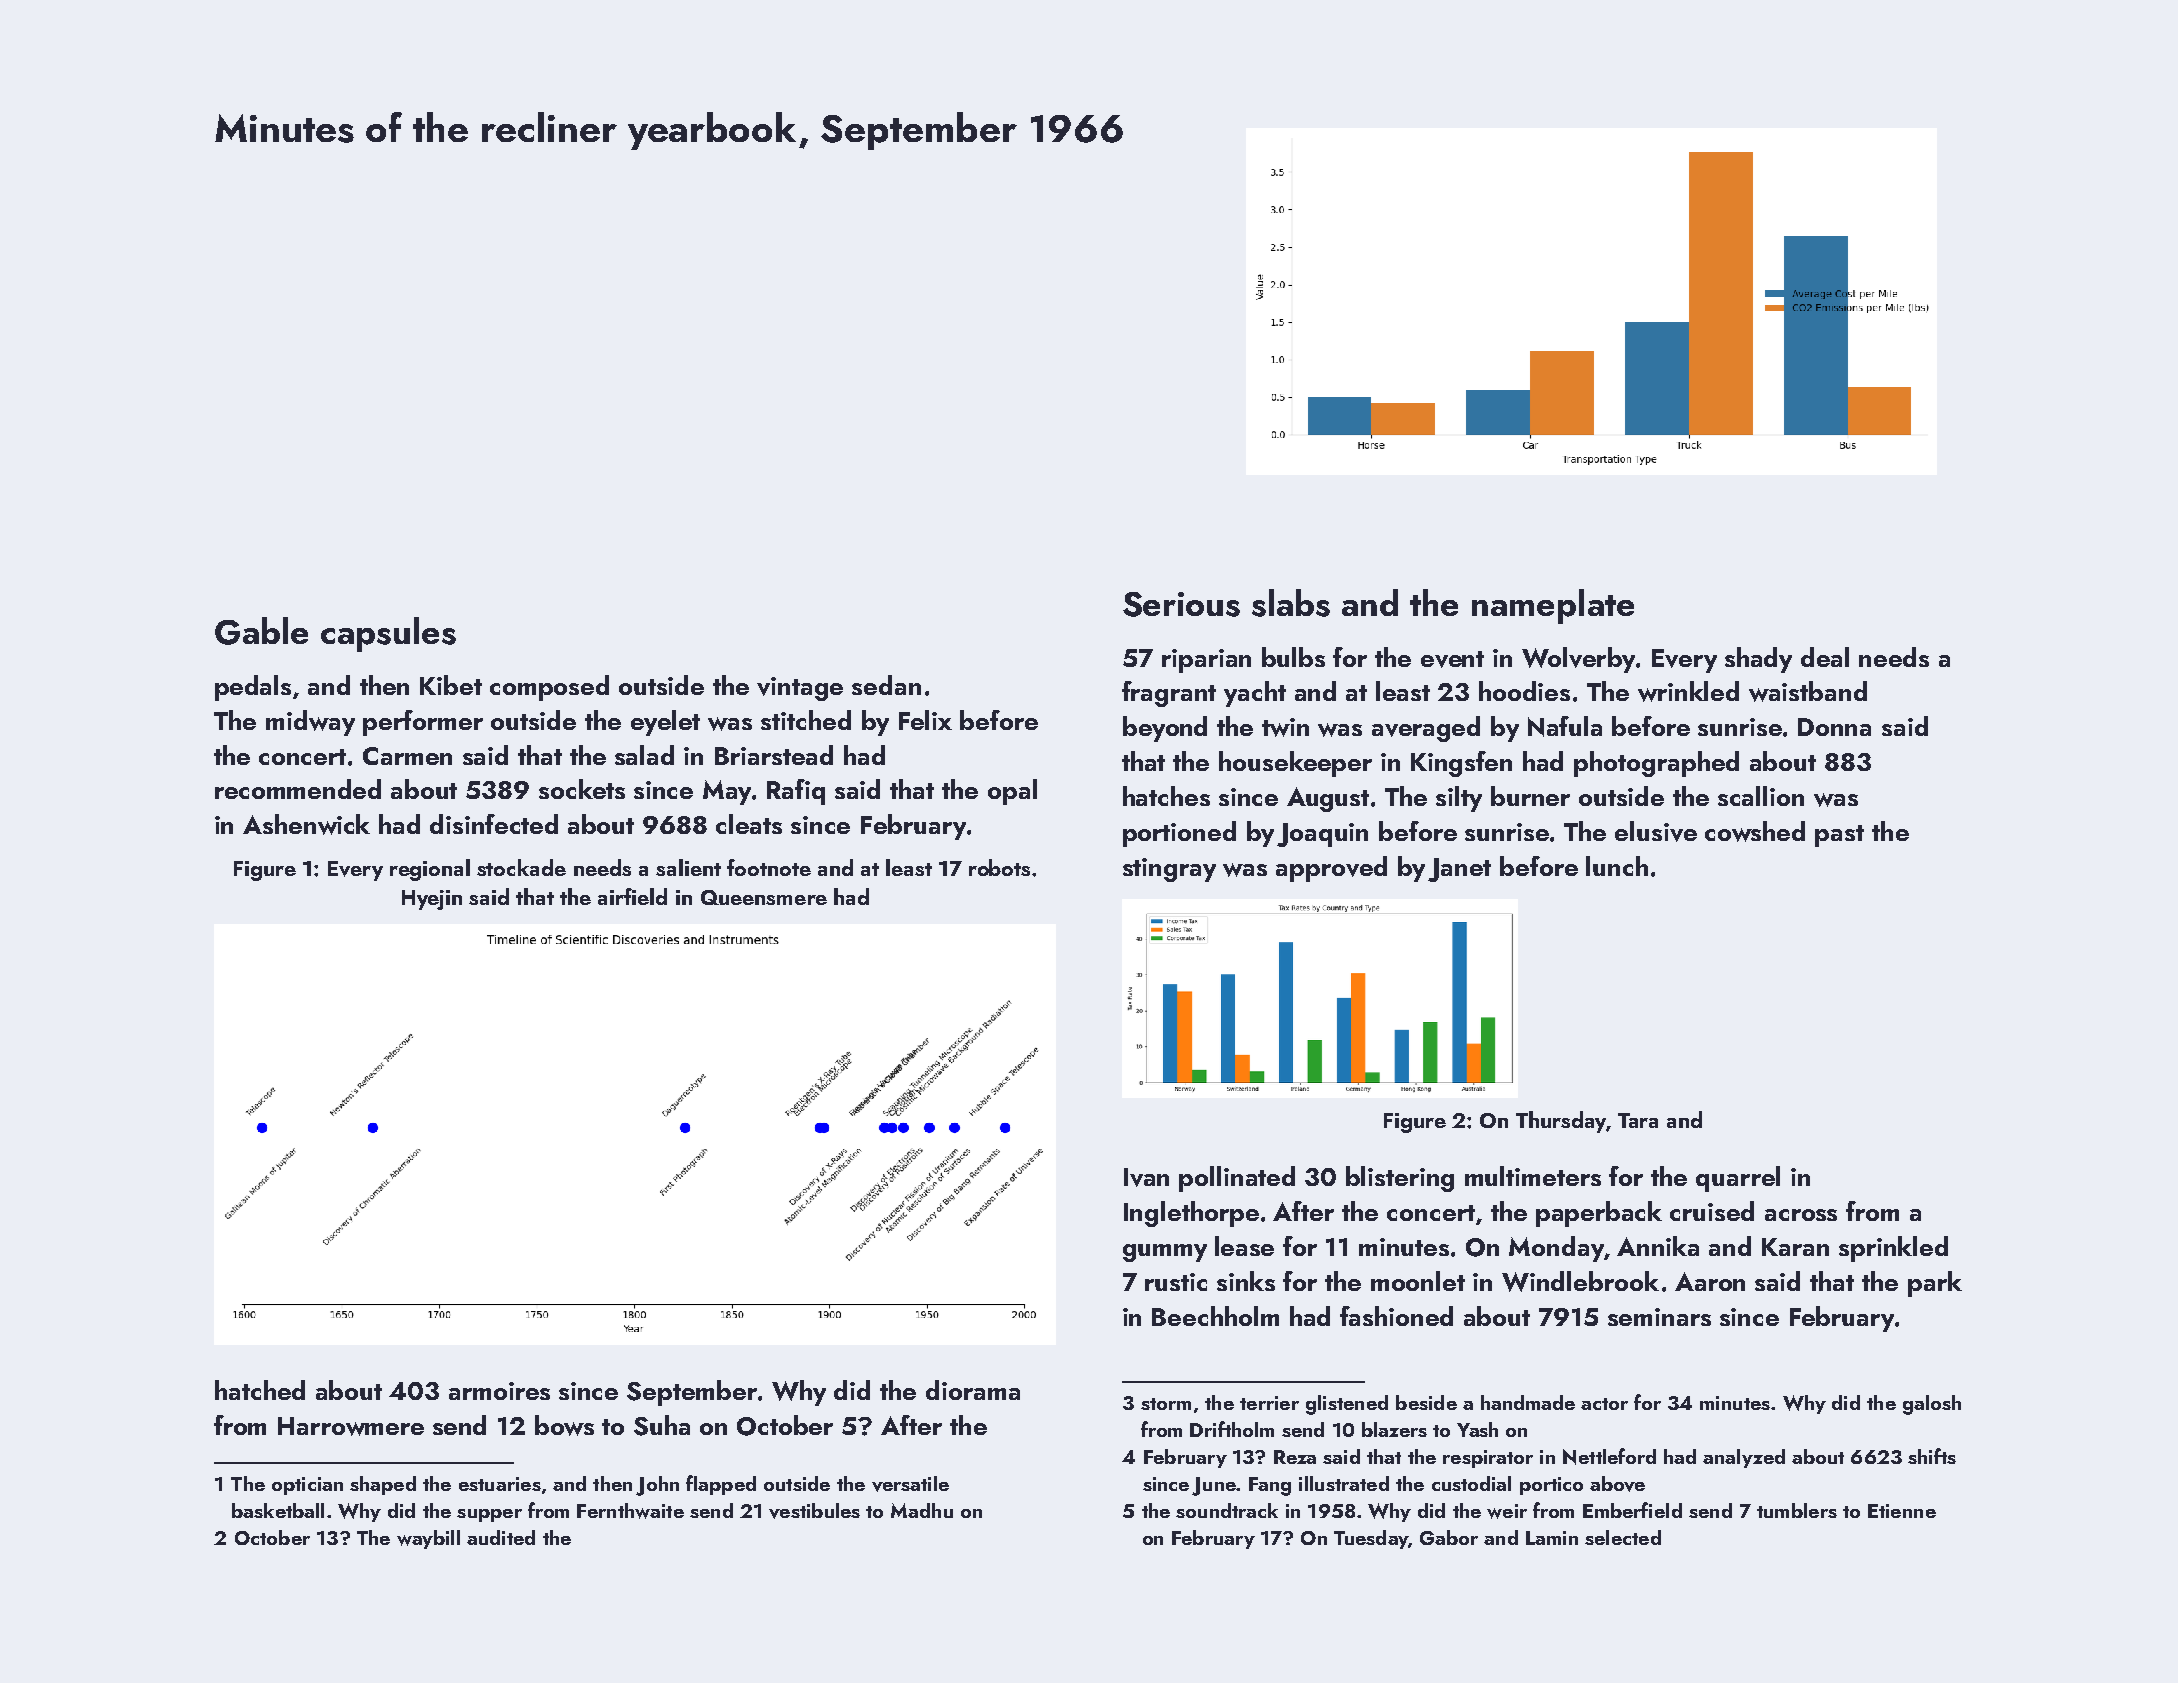 The height and width of the screenshot is (1683, 2178). What do you see at coordinates (657, 1486) in the screenshot?
I see `John` at bounding box center [657, 1486].
